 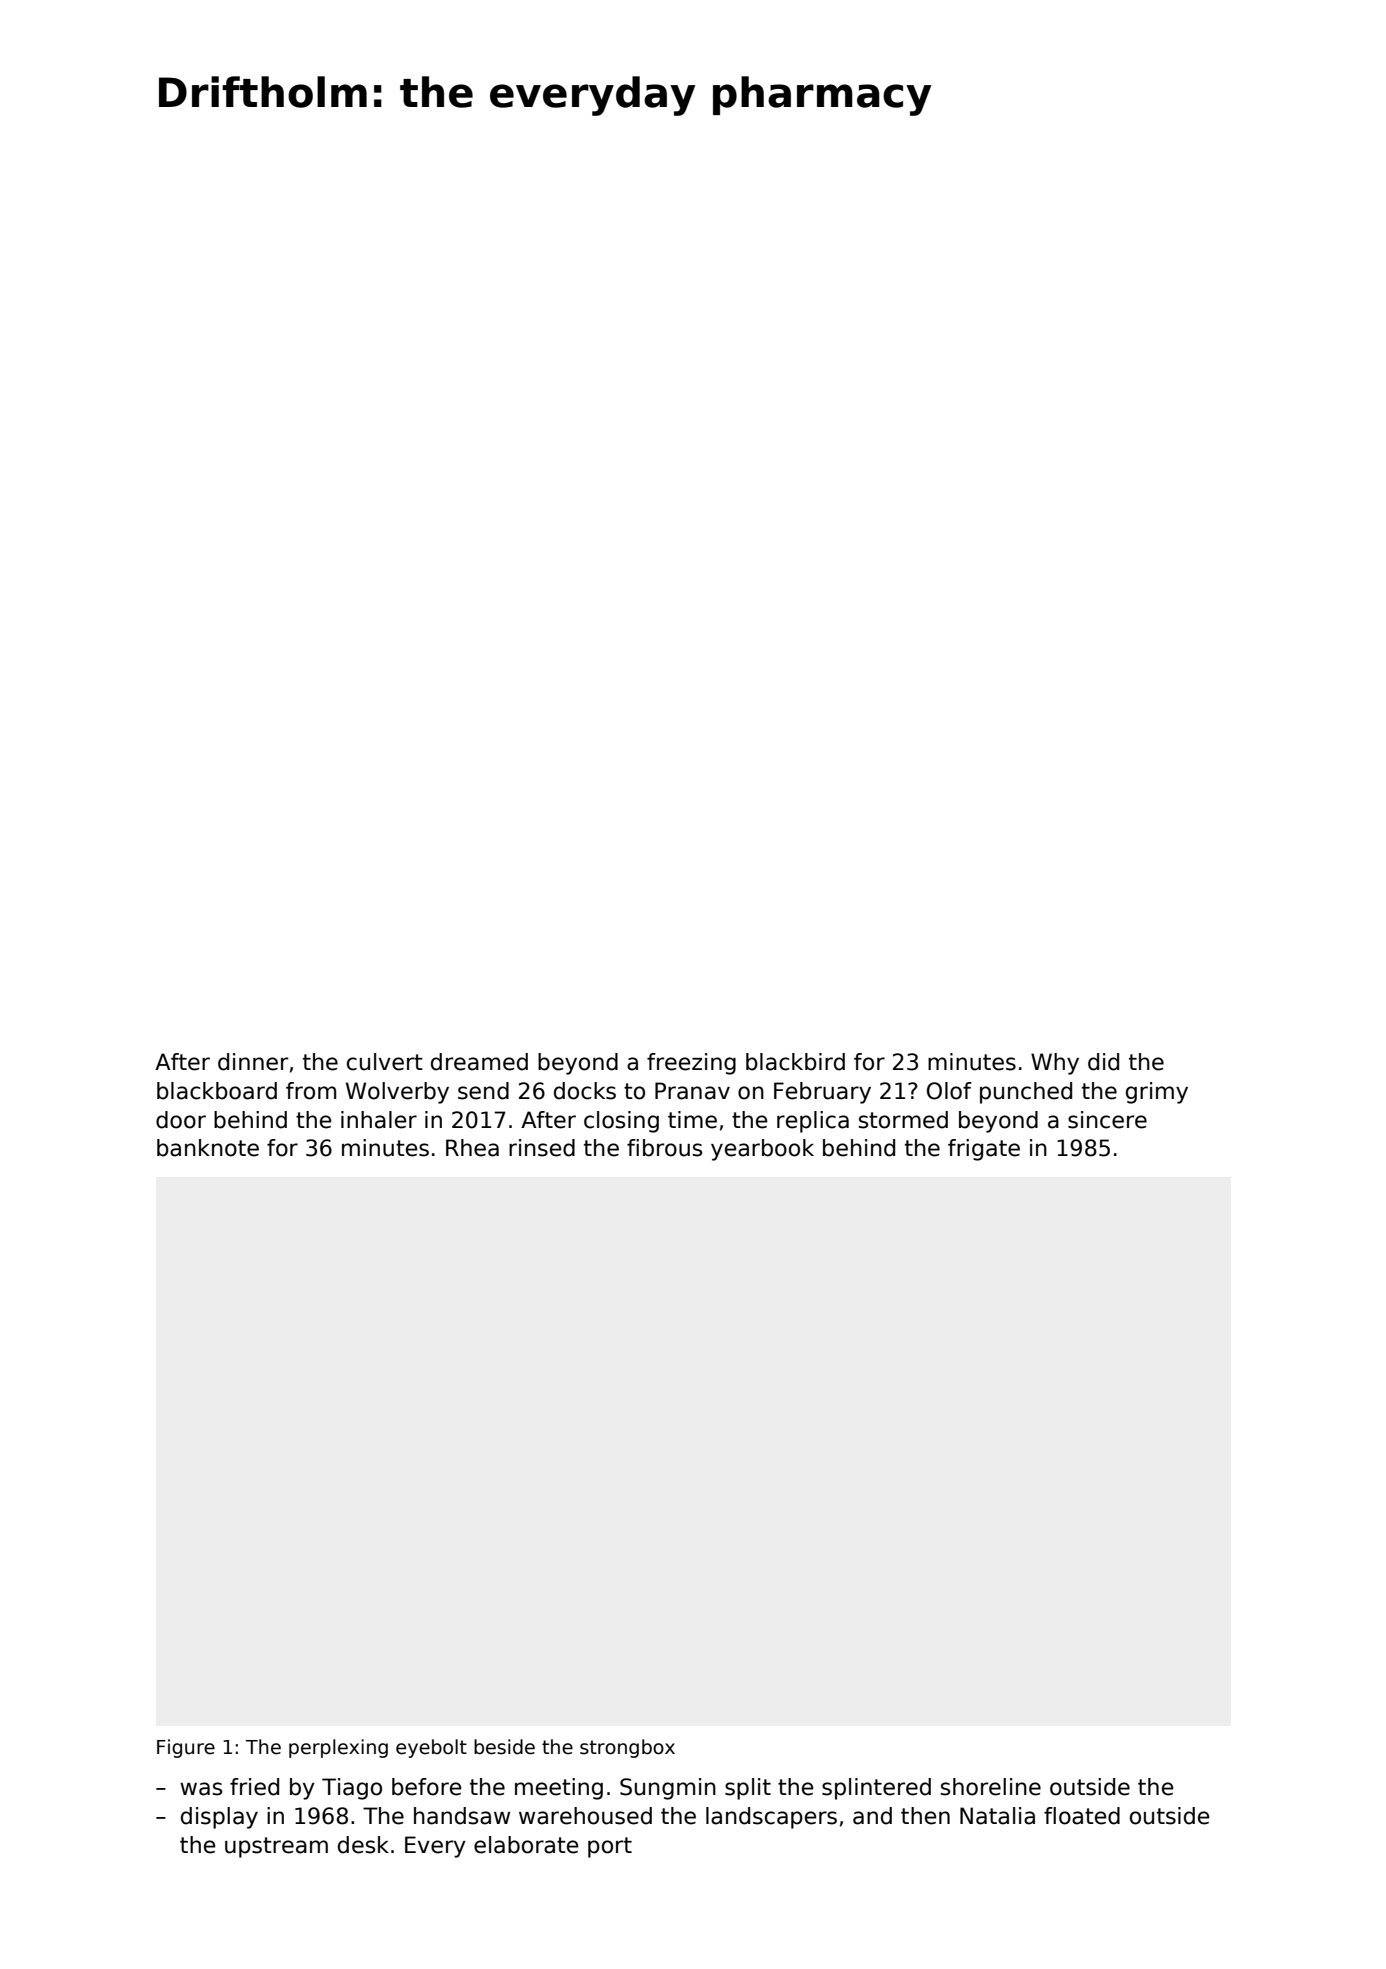 What do you see at coordinates (385, 1062) in the page?
I see `culvert` at bounding box center [385, 1062].
